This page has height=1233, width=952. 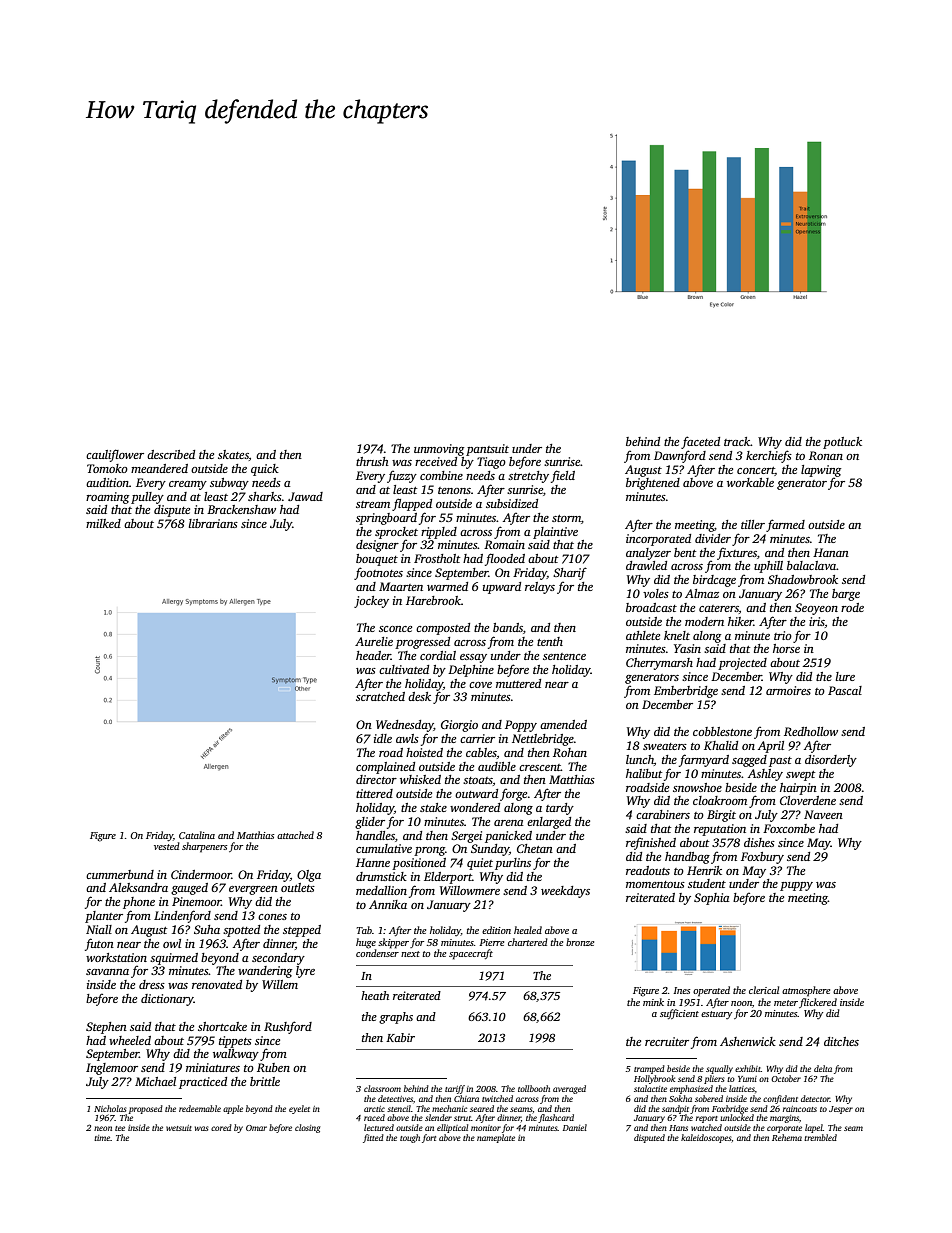 What do you see at coordinates (818, 1003) in the page?
I see `flickered` at bounding box center [818, 1003].
